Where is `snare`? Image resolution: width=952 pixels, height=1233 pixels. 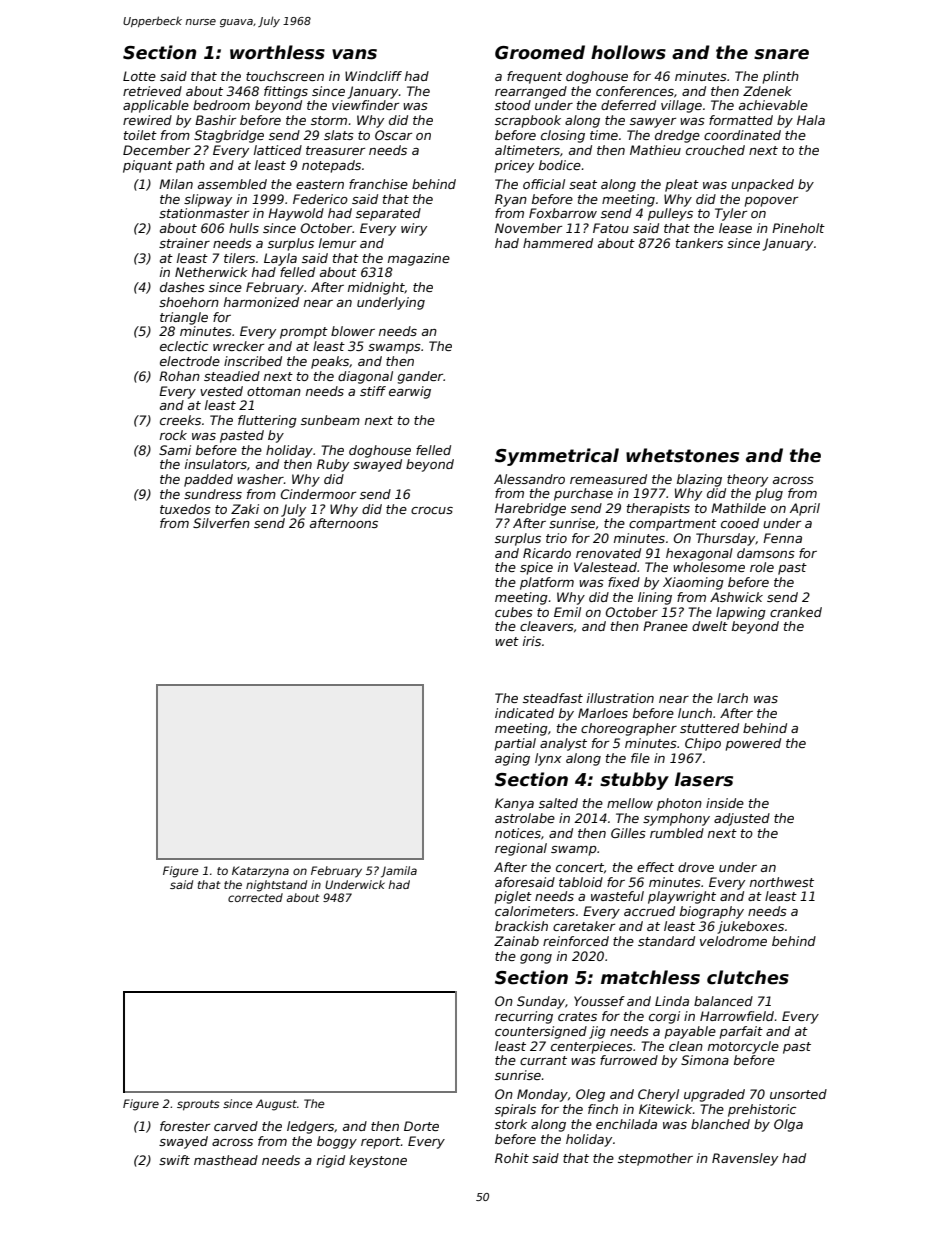 snare is located at coordinates (781, 54).
